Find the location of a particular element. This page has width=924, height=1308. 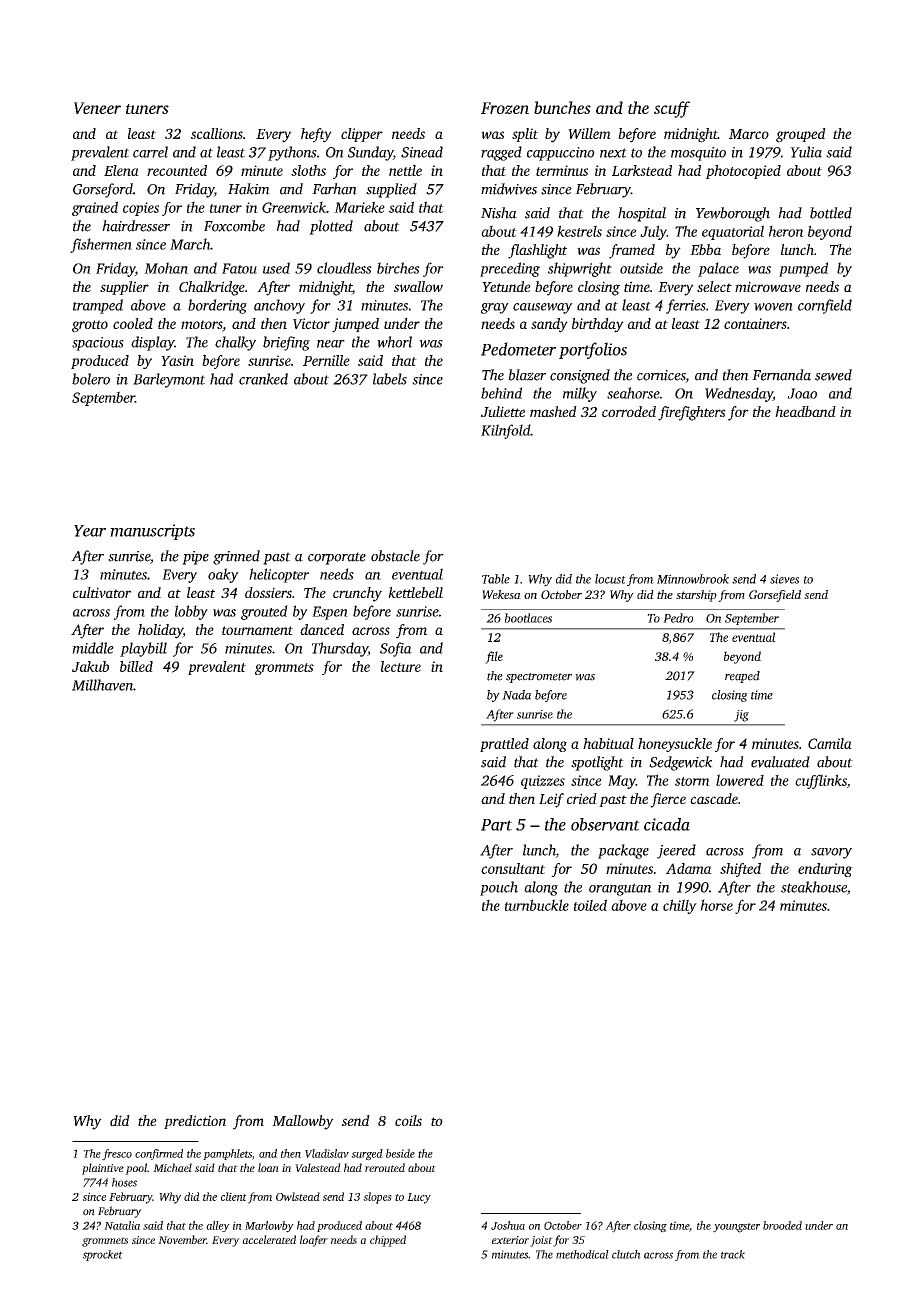

hefty is located at coordinates (316, 135).
